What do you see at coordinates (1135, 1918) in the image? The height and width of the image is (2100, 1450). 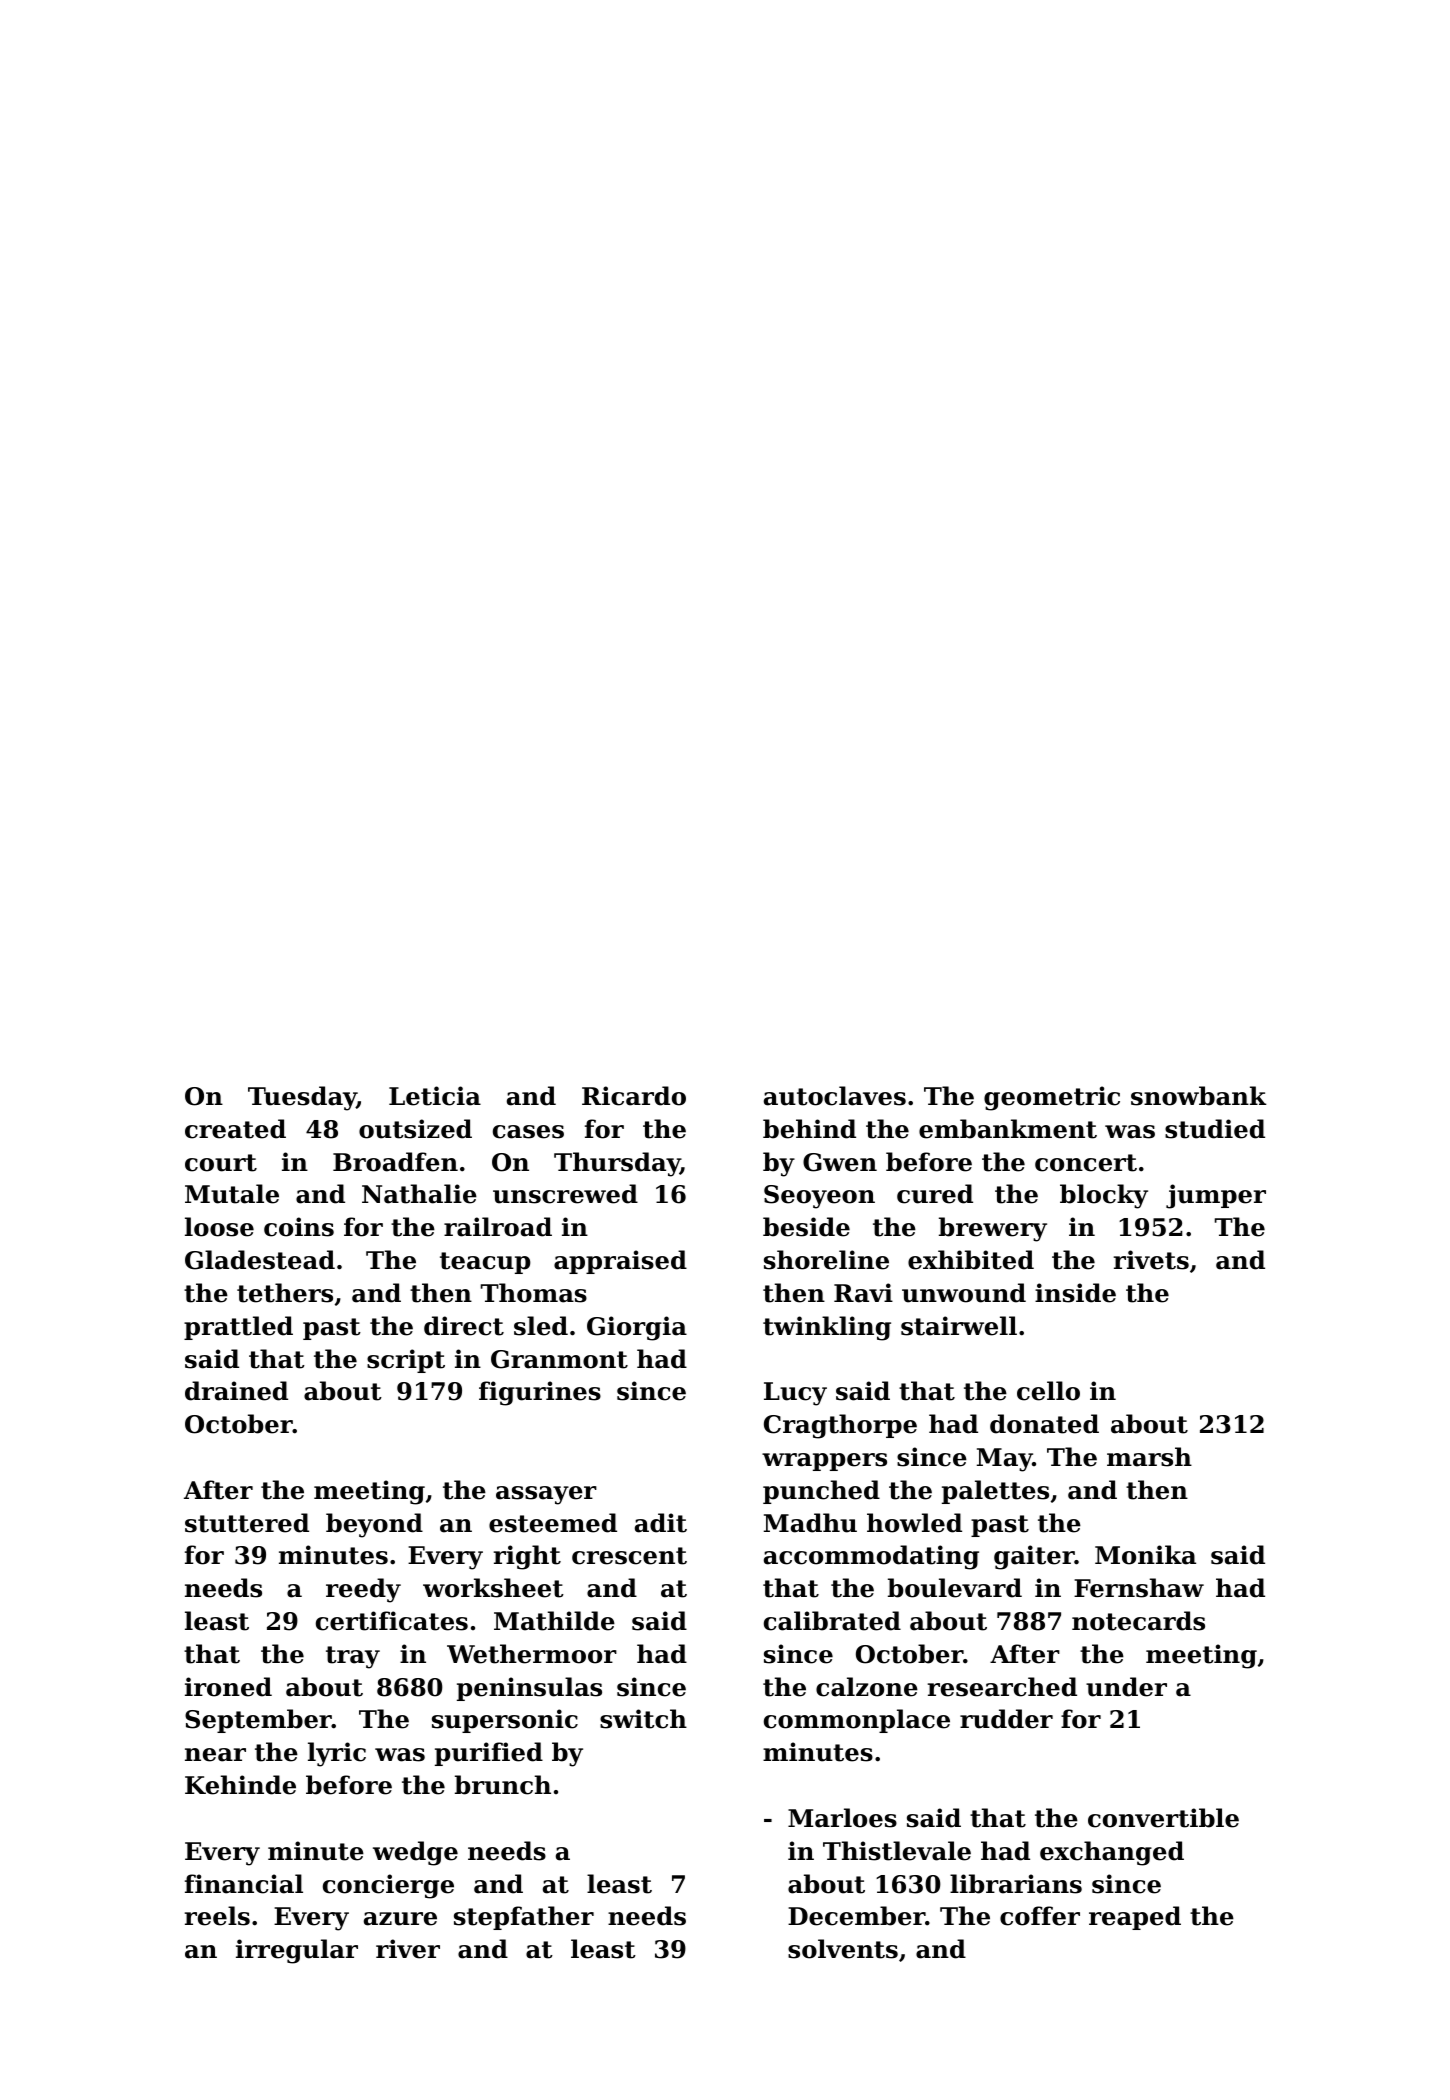 I see `reaped` at bounding box center [1135, 1918].
